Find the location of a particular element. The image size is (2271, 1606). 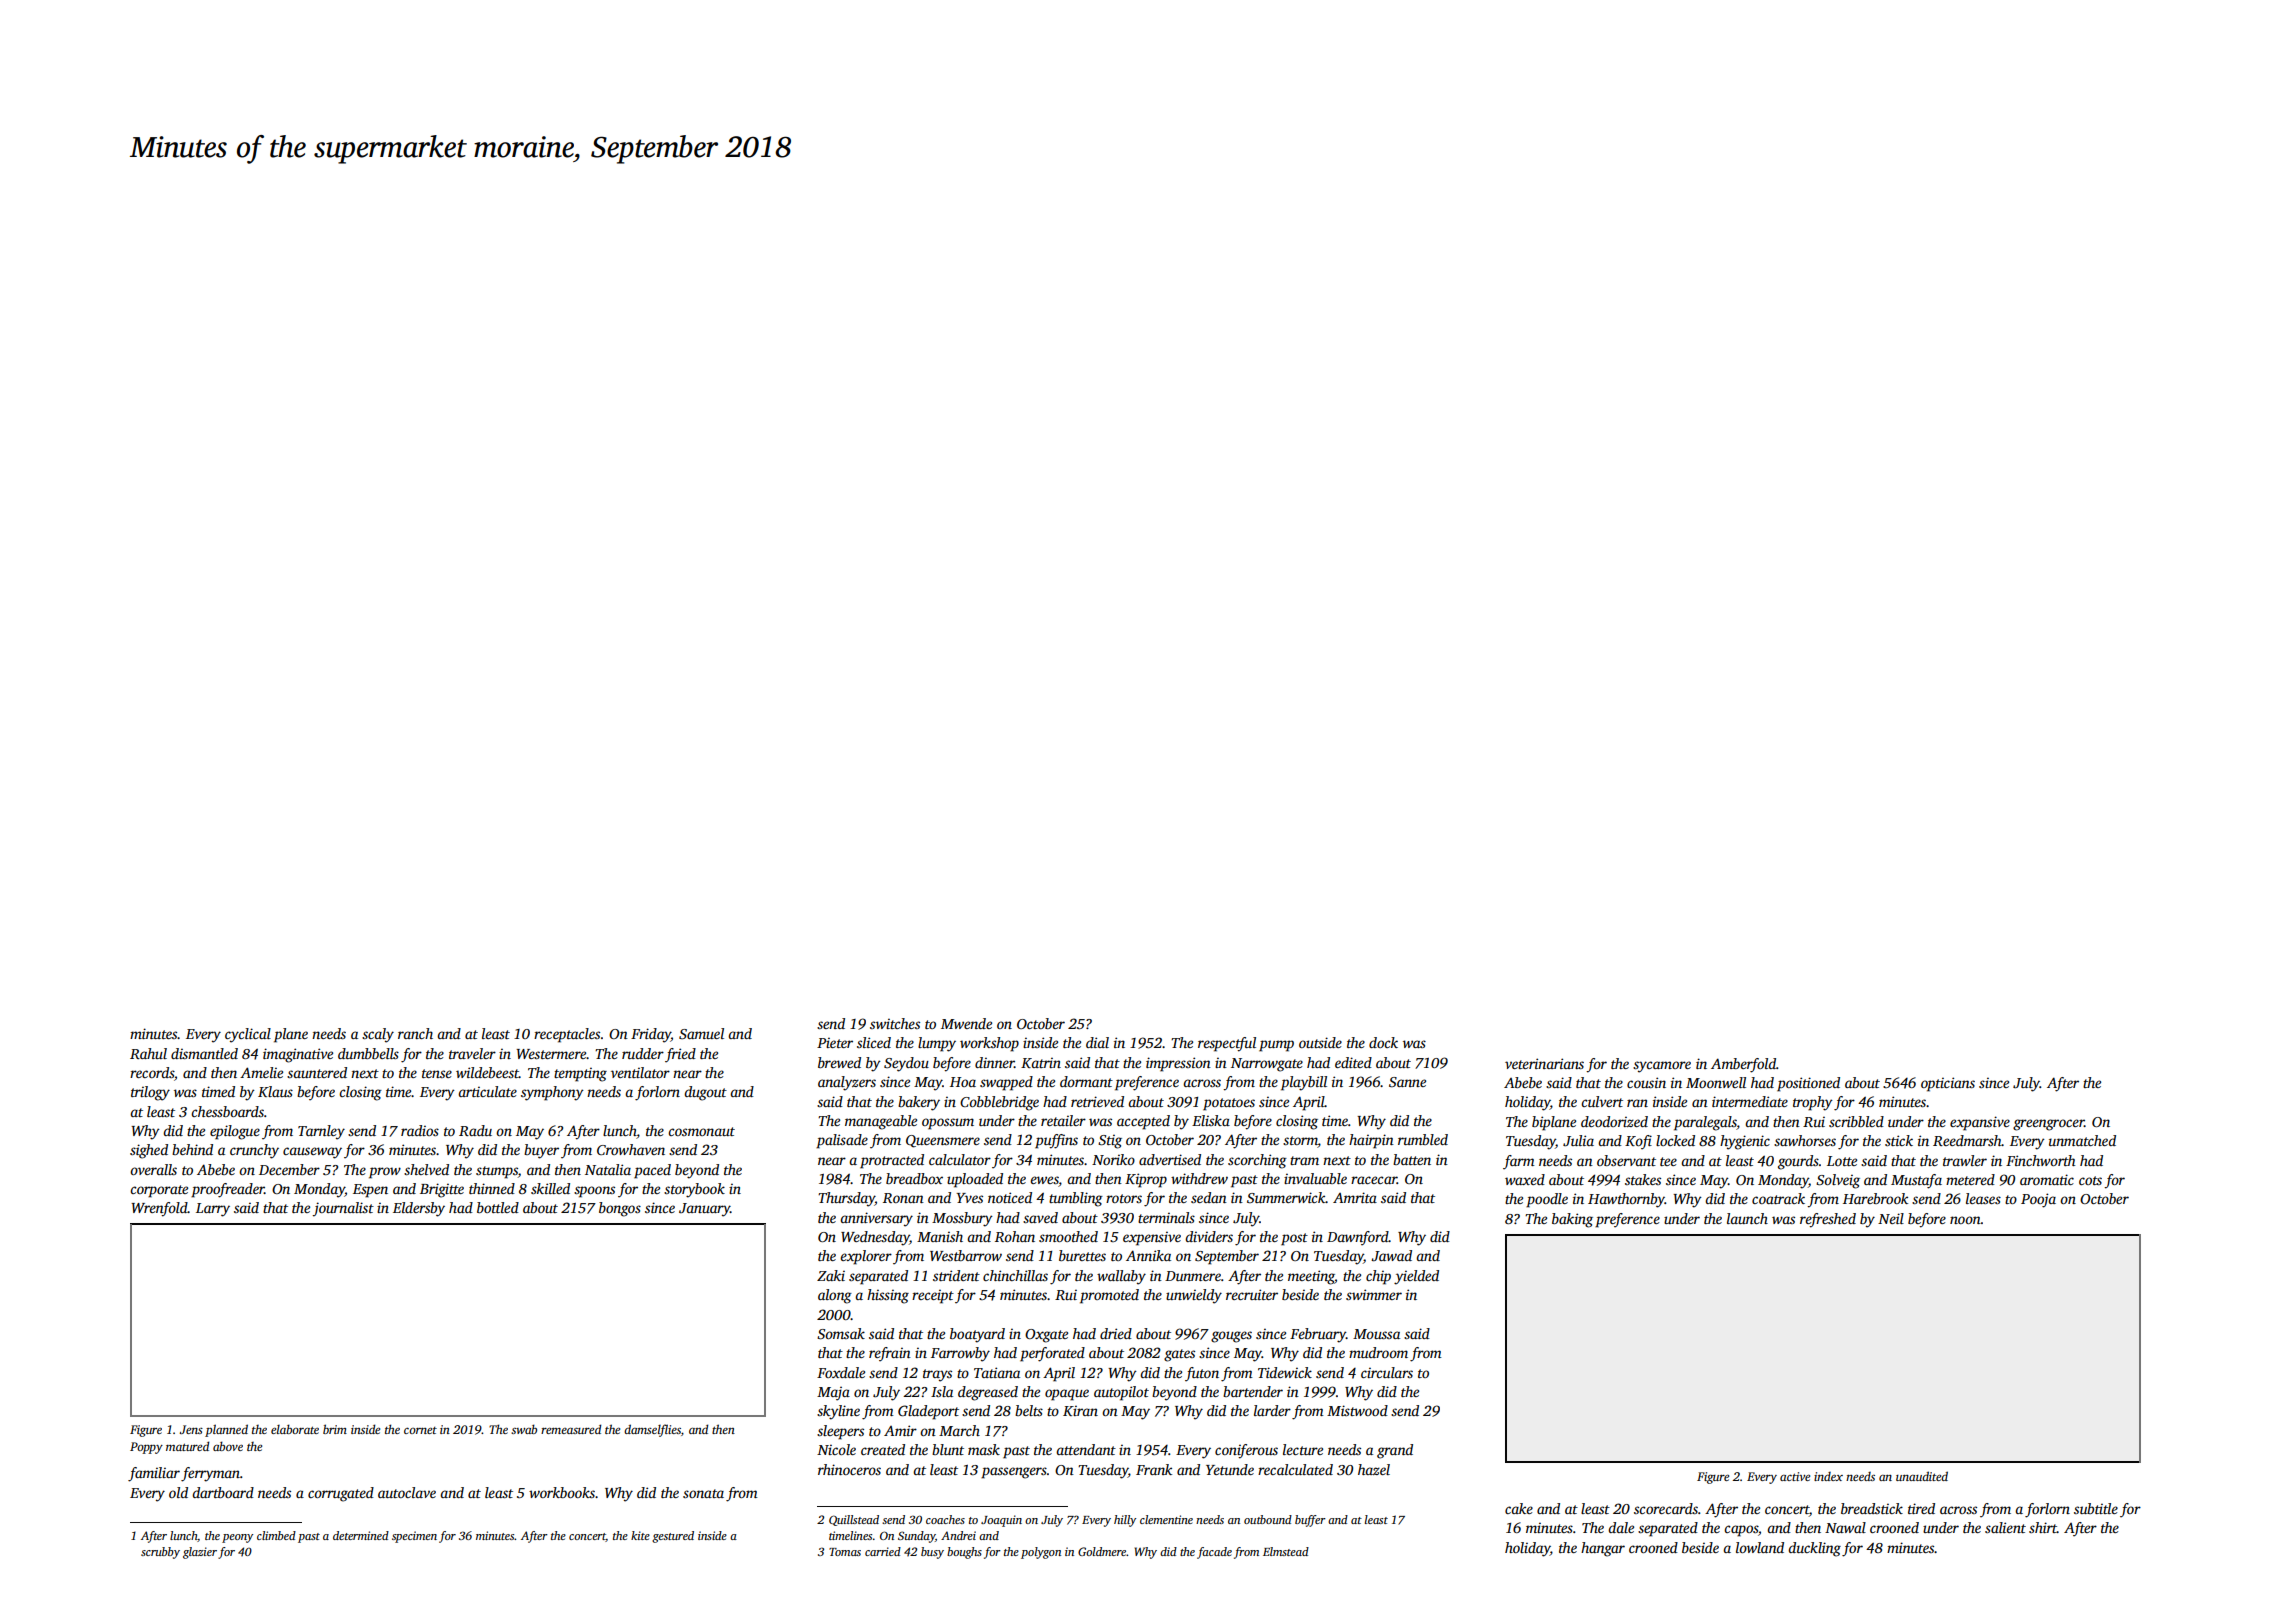

duckling is located at coordinates (1814, 1549).
